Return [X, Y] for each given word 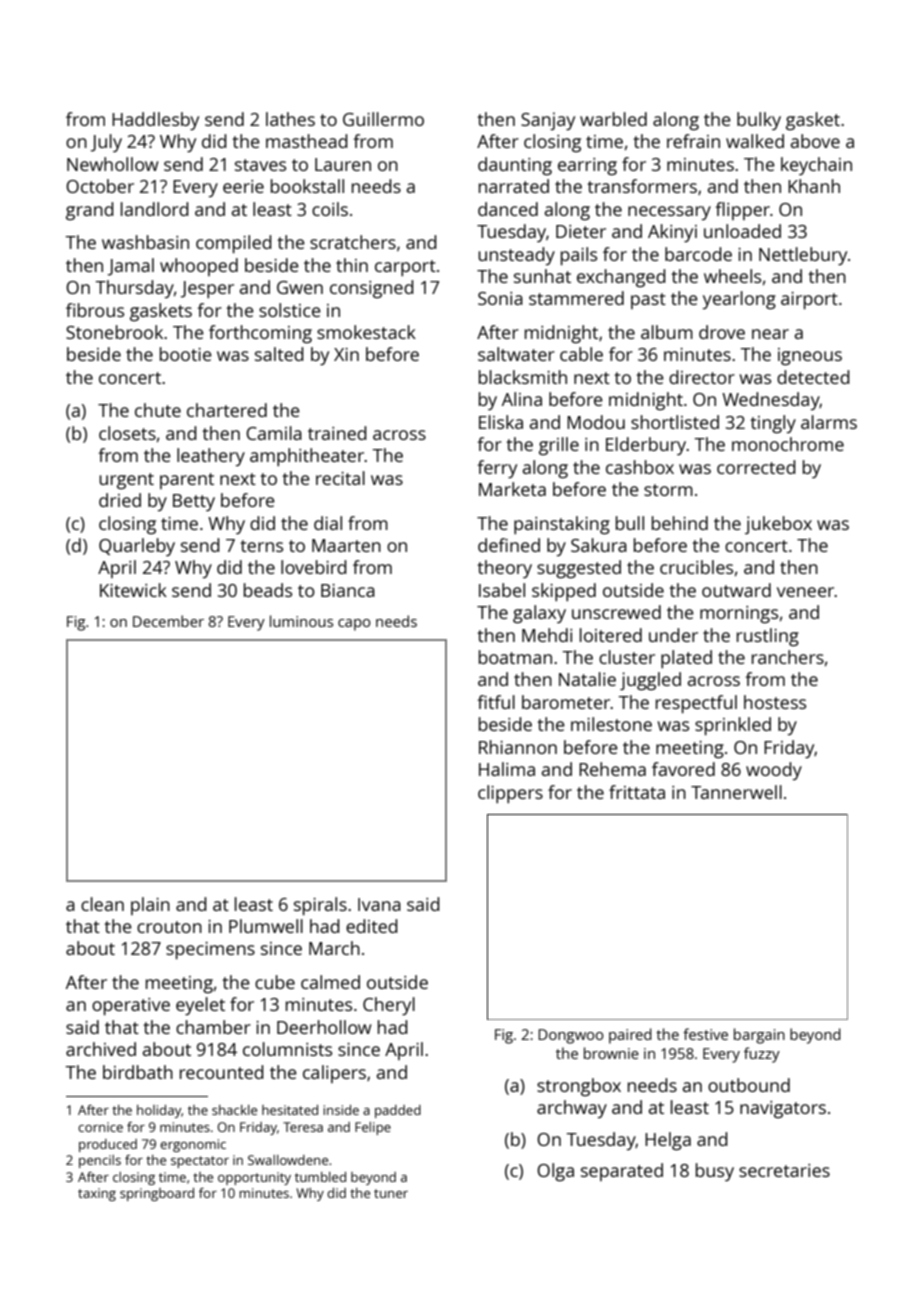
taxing [97, 1194]
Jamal [131, 267]
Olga [555, 1172]
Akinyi [672, 233]
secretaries [784, 1170]
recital [340, 478]
